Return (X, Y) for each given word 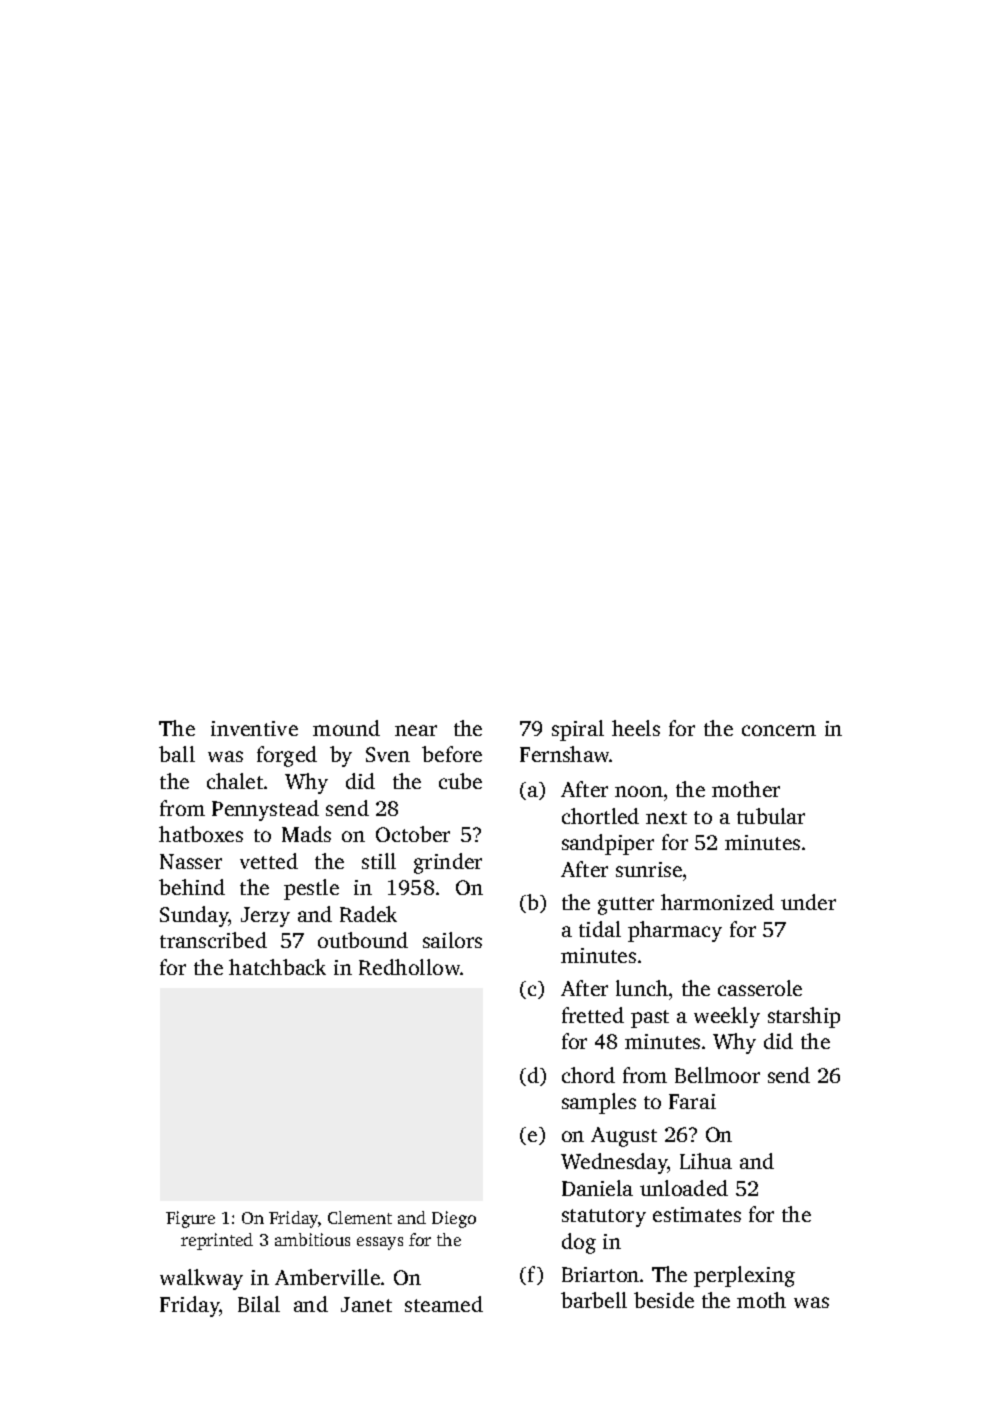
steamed (444, 1304)
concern (779, 730)
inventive (254, 728)
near (416, 730)
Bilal (259, 1304)
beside (664, 1300)
